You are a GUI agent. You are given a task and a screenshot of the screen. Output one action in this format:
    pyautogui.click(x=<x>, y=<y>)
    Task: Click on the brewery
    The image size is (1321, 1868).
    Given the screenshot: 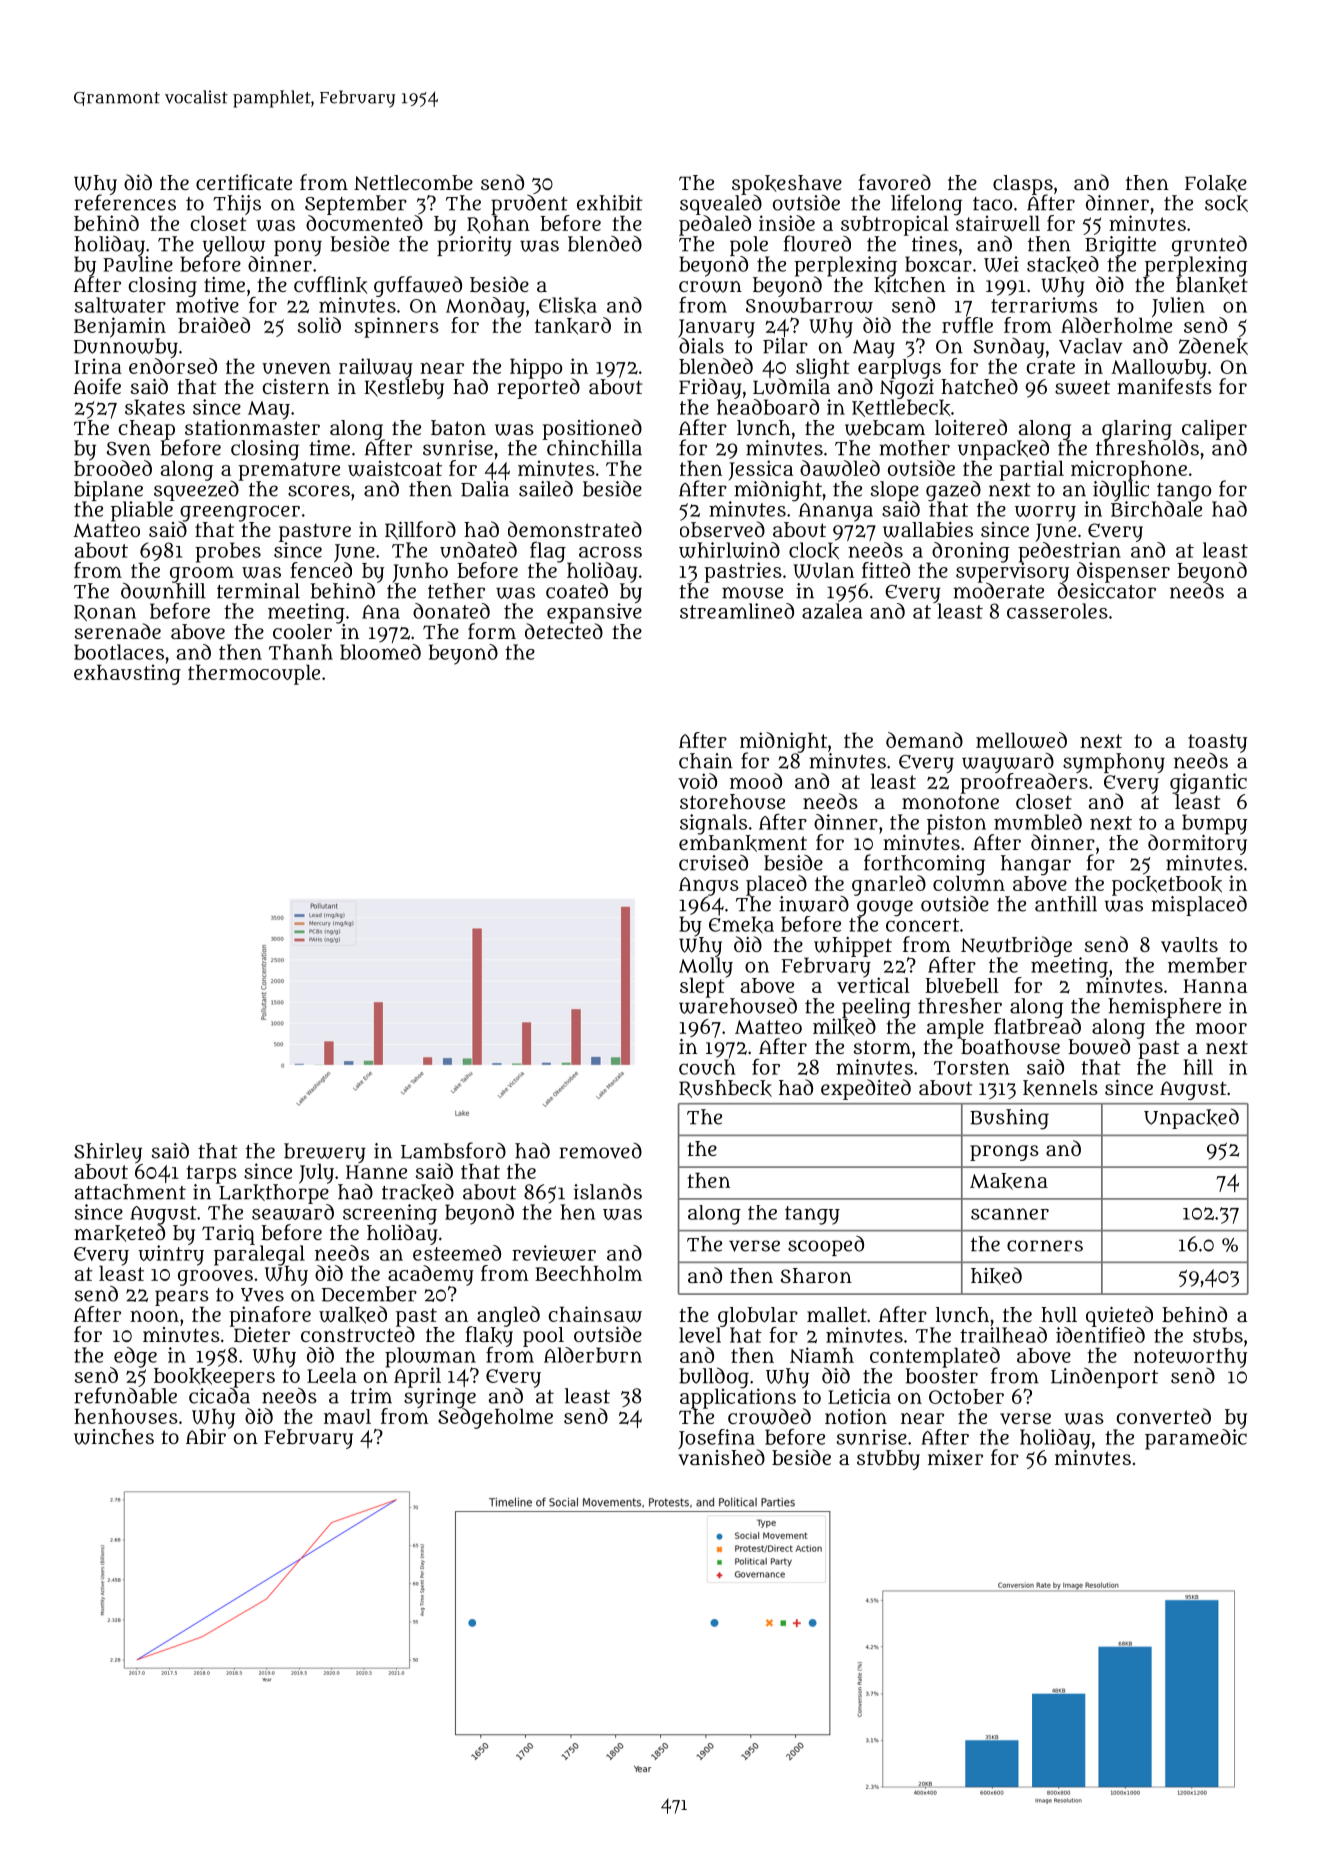 What is the action you would take?
    pyautogui.click(x=325, y=1153)
